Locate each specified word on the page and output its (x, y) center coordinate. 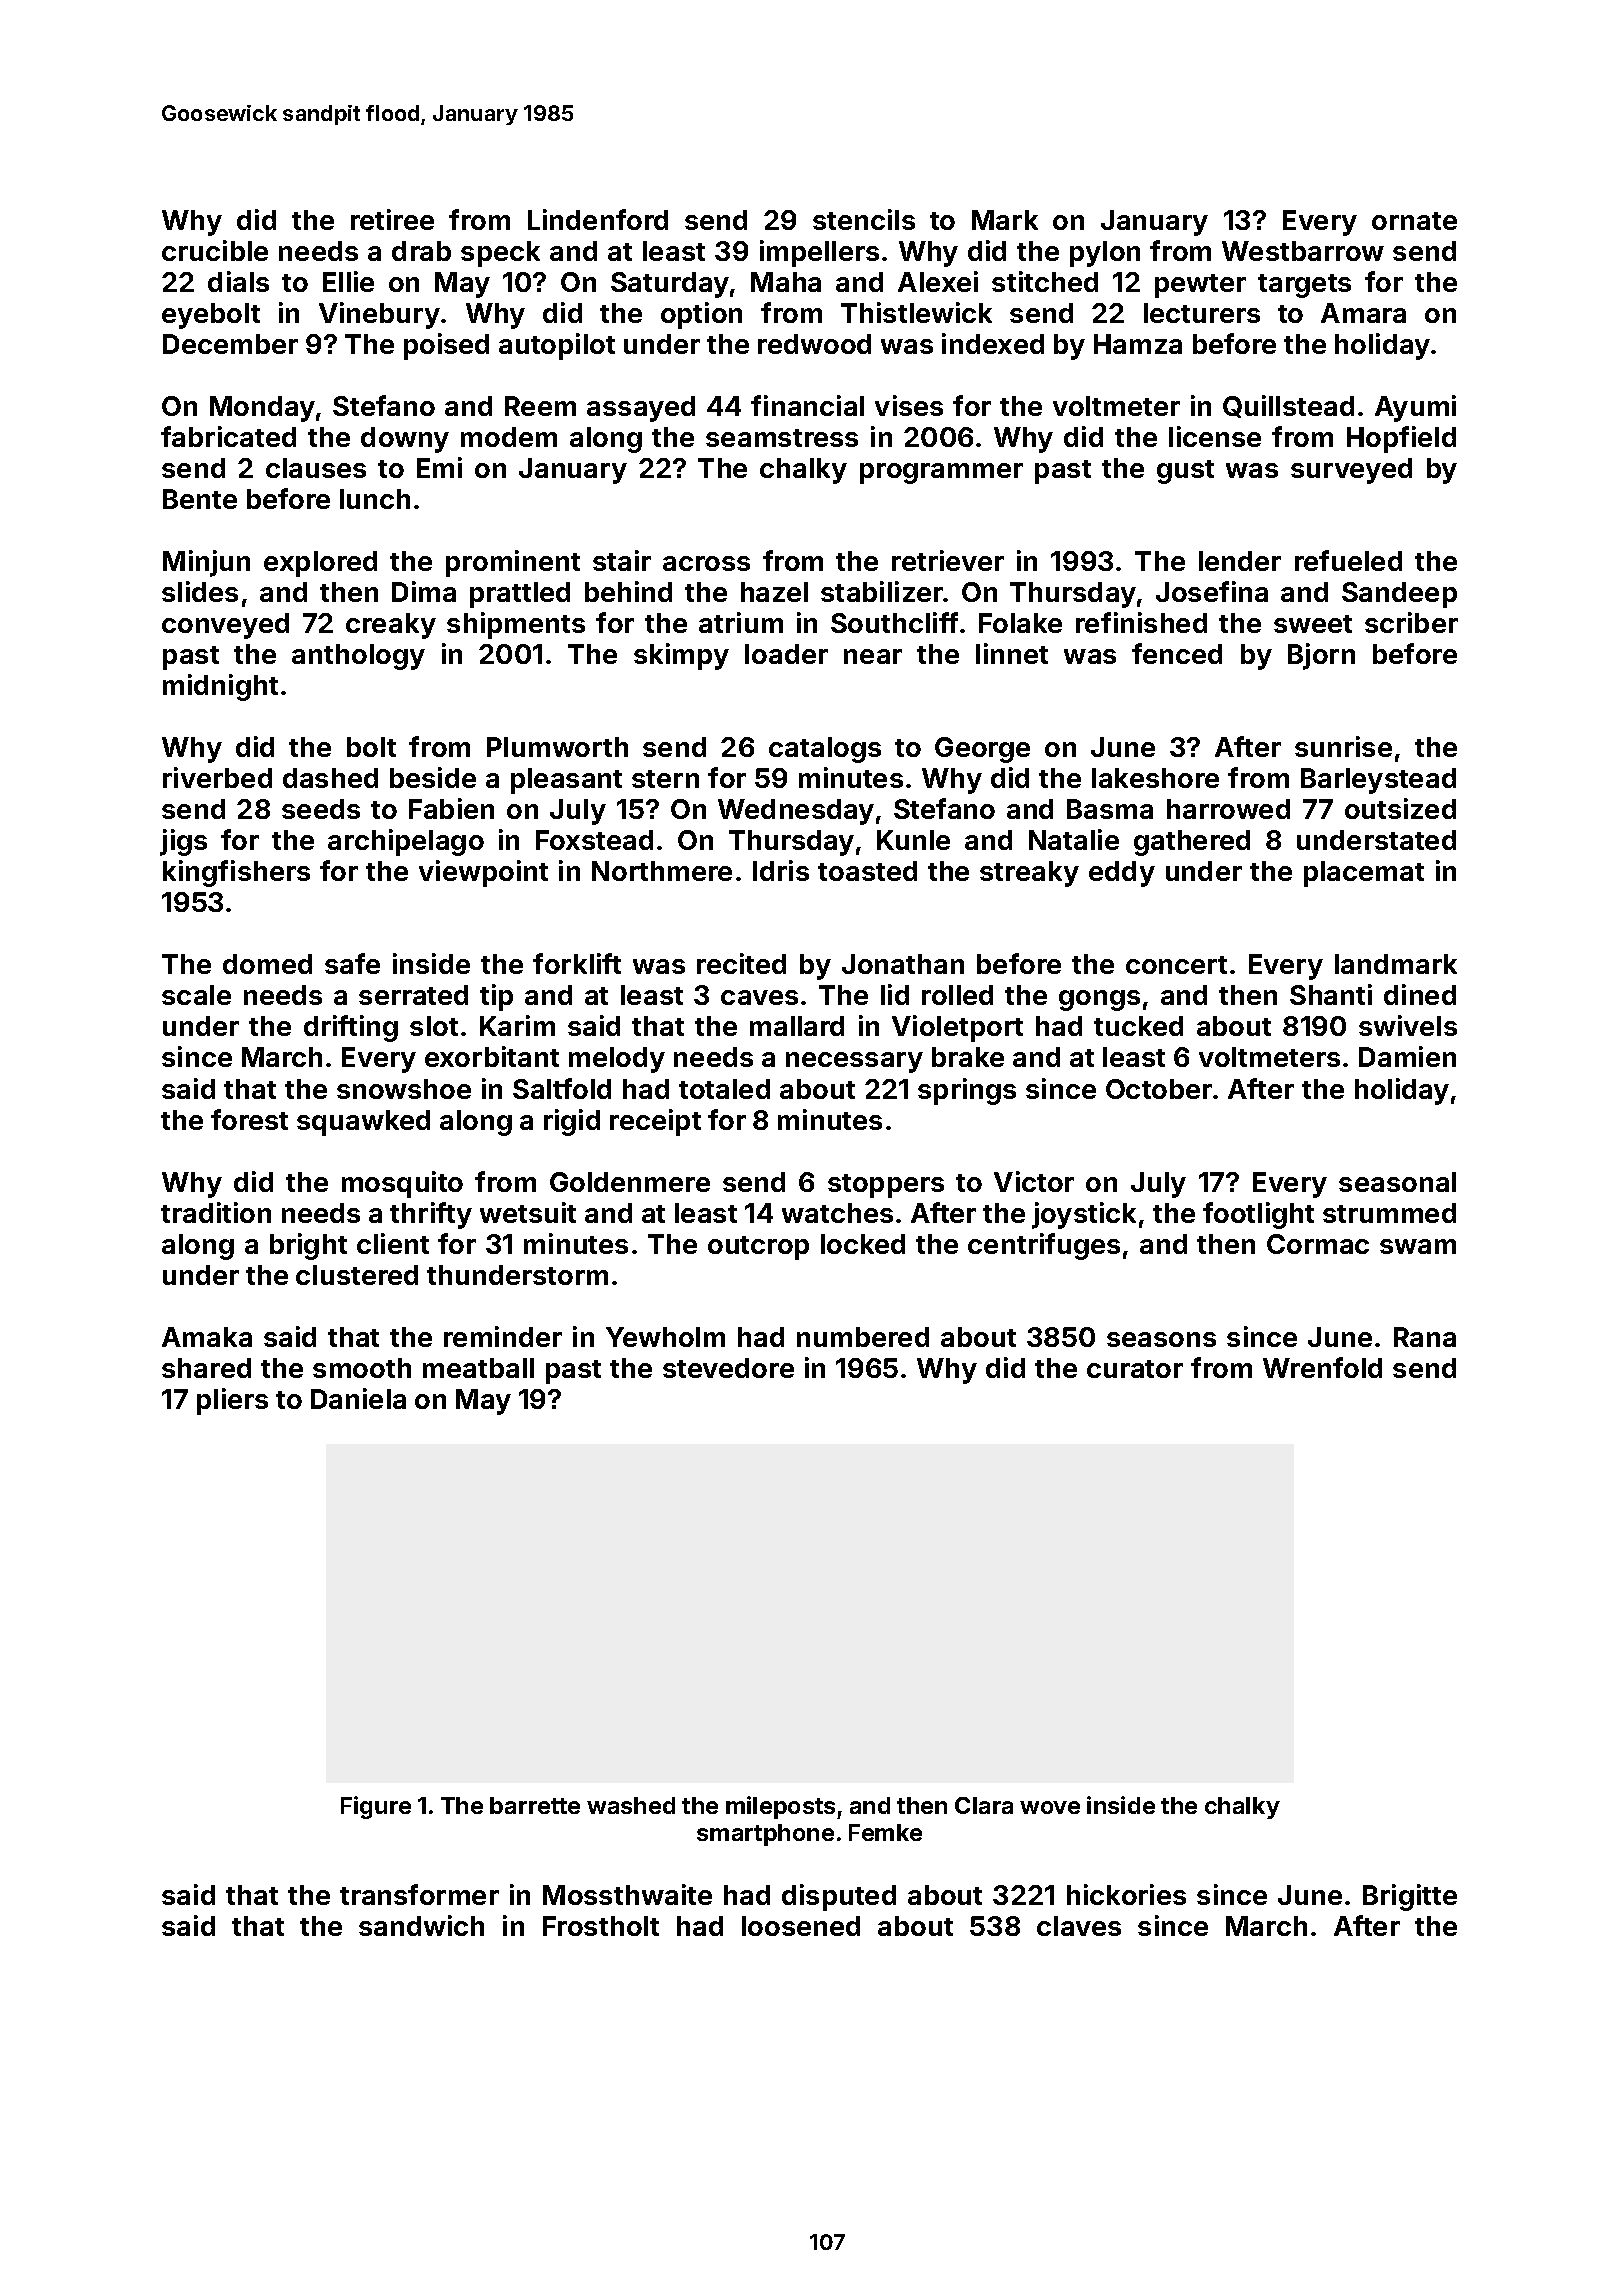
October (1159, 1089)
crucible (215, 250)
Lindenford (598, 219)
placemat (1364, 874)
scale (196, 995)
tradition (216, 1212)
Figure (376, 1807)
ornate (1414, 221)
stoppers (886, 1186)
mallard (797, 1026)
